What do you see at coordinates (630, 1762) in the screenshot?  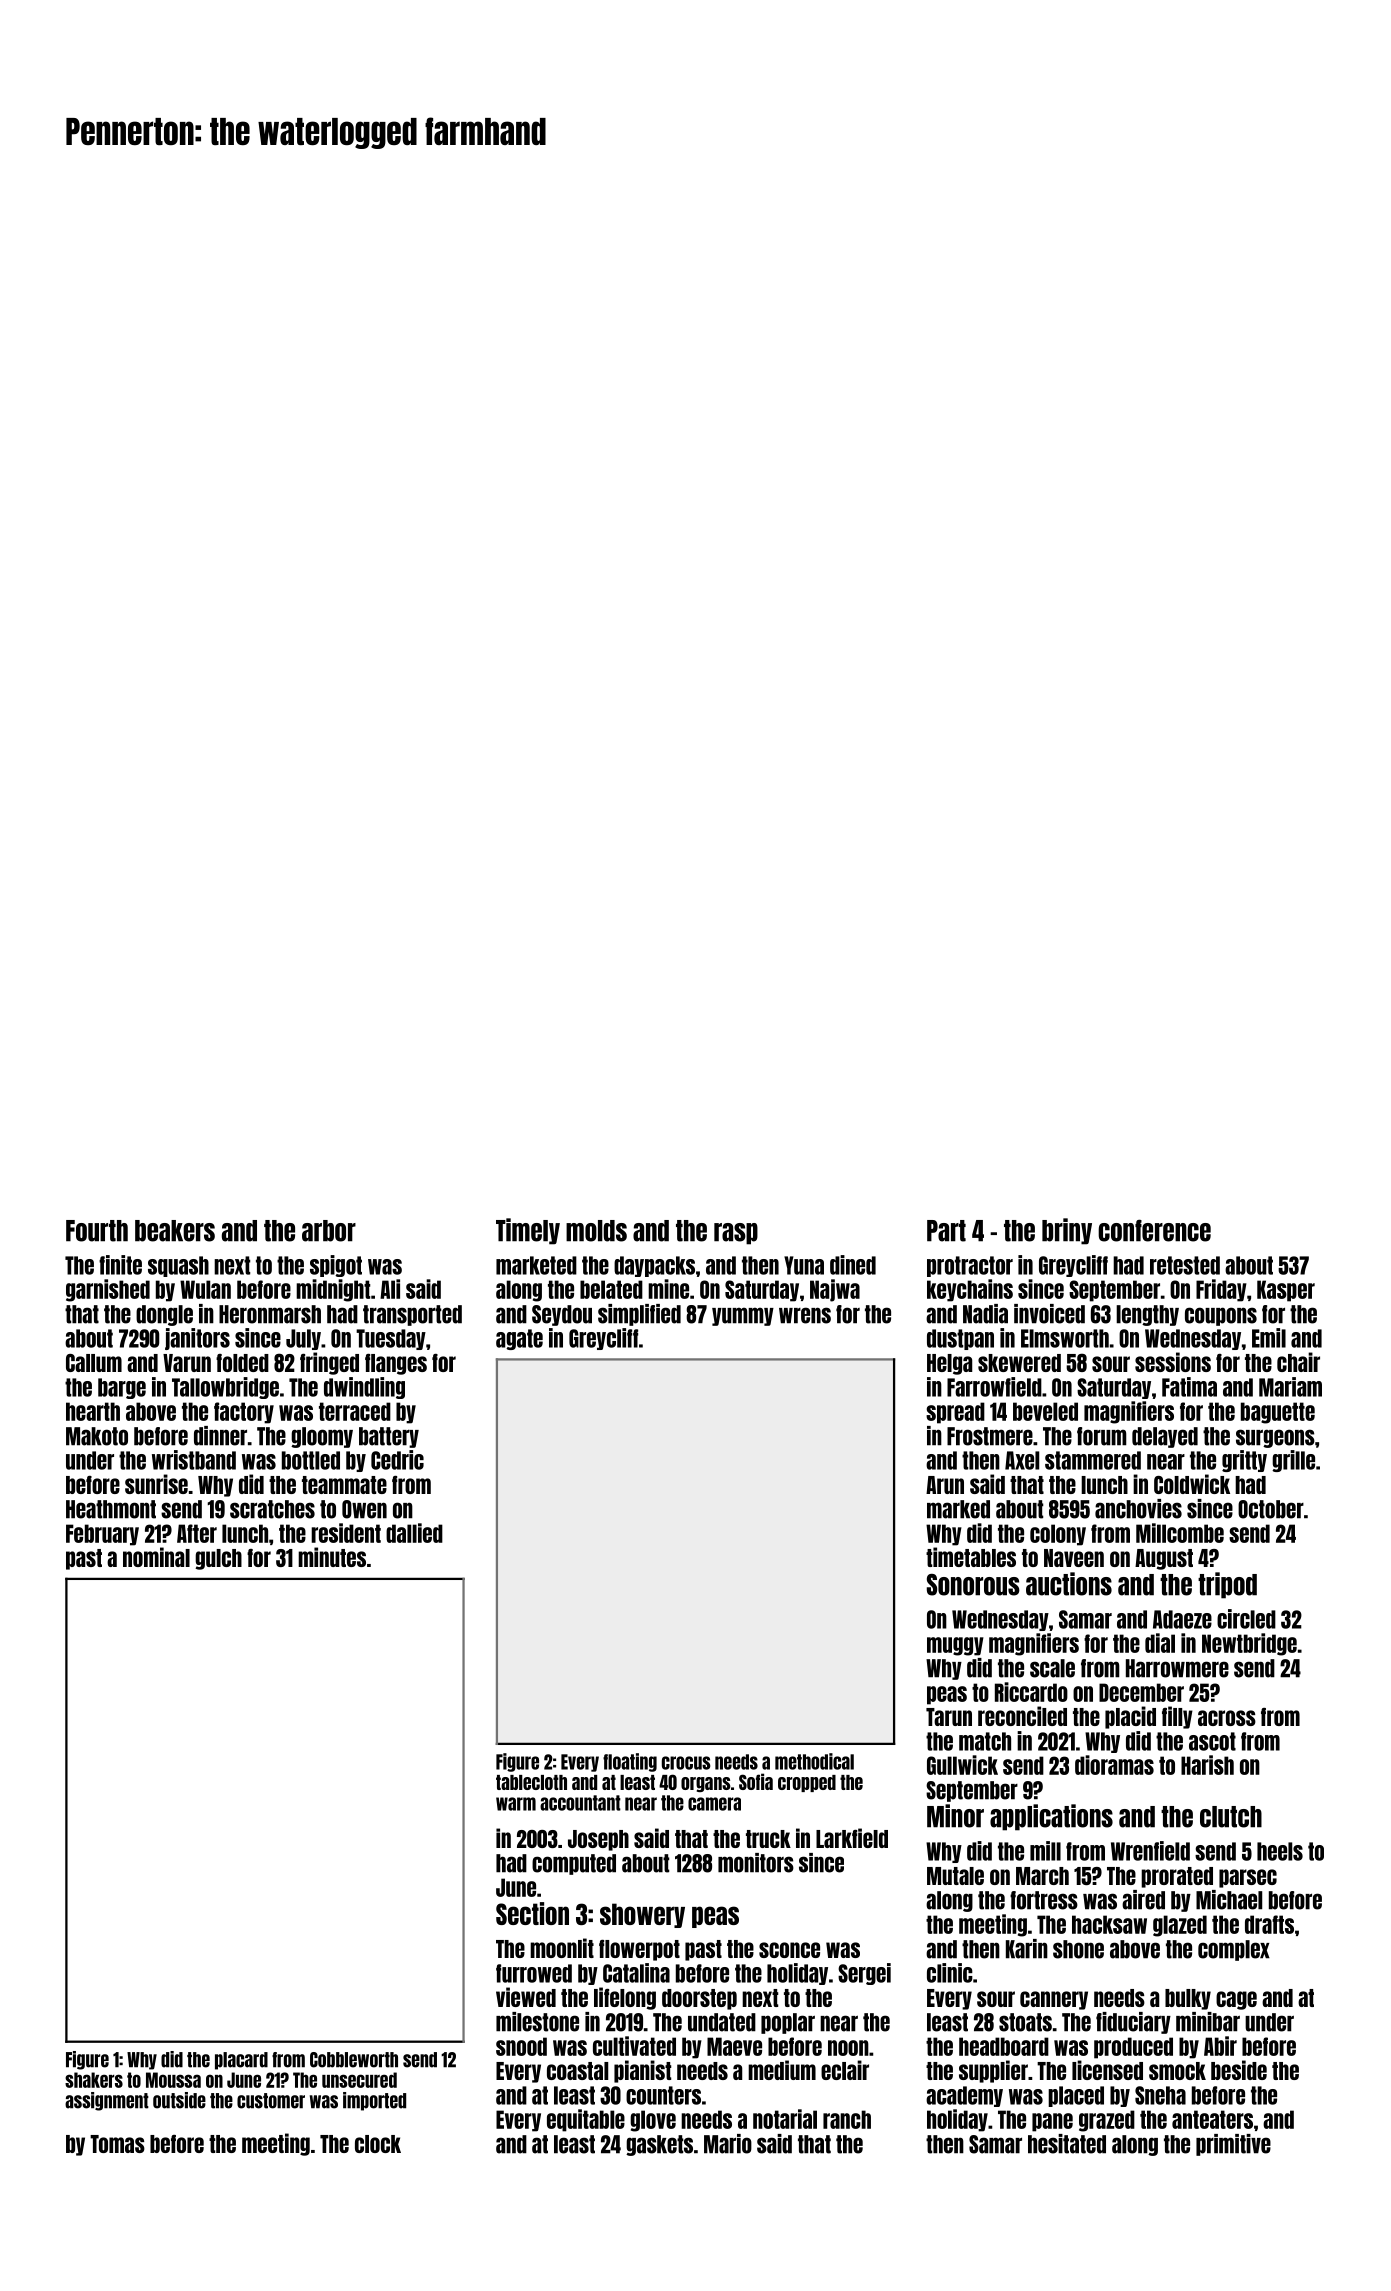 I see `floating` at bounding box center [630, 1762].
